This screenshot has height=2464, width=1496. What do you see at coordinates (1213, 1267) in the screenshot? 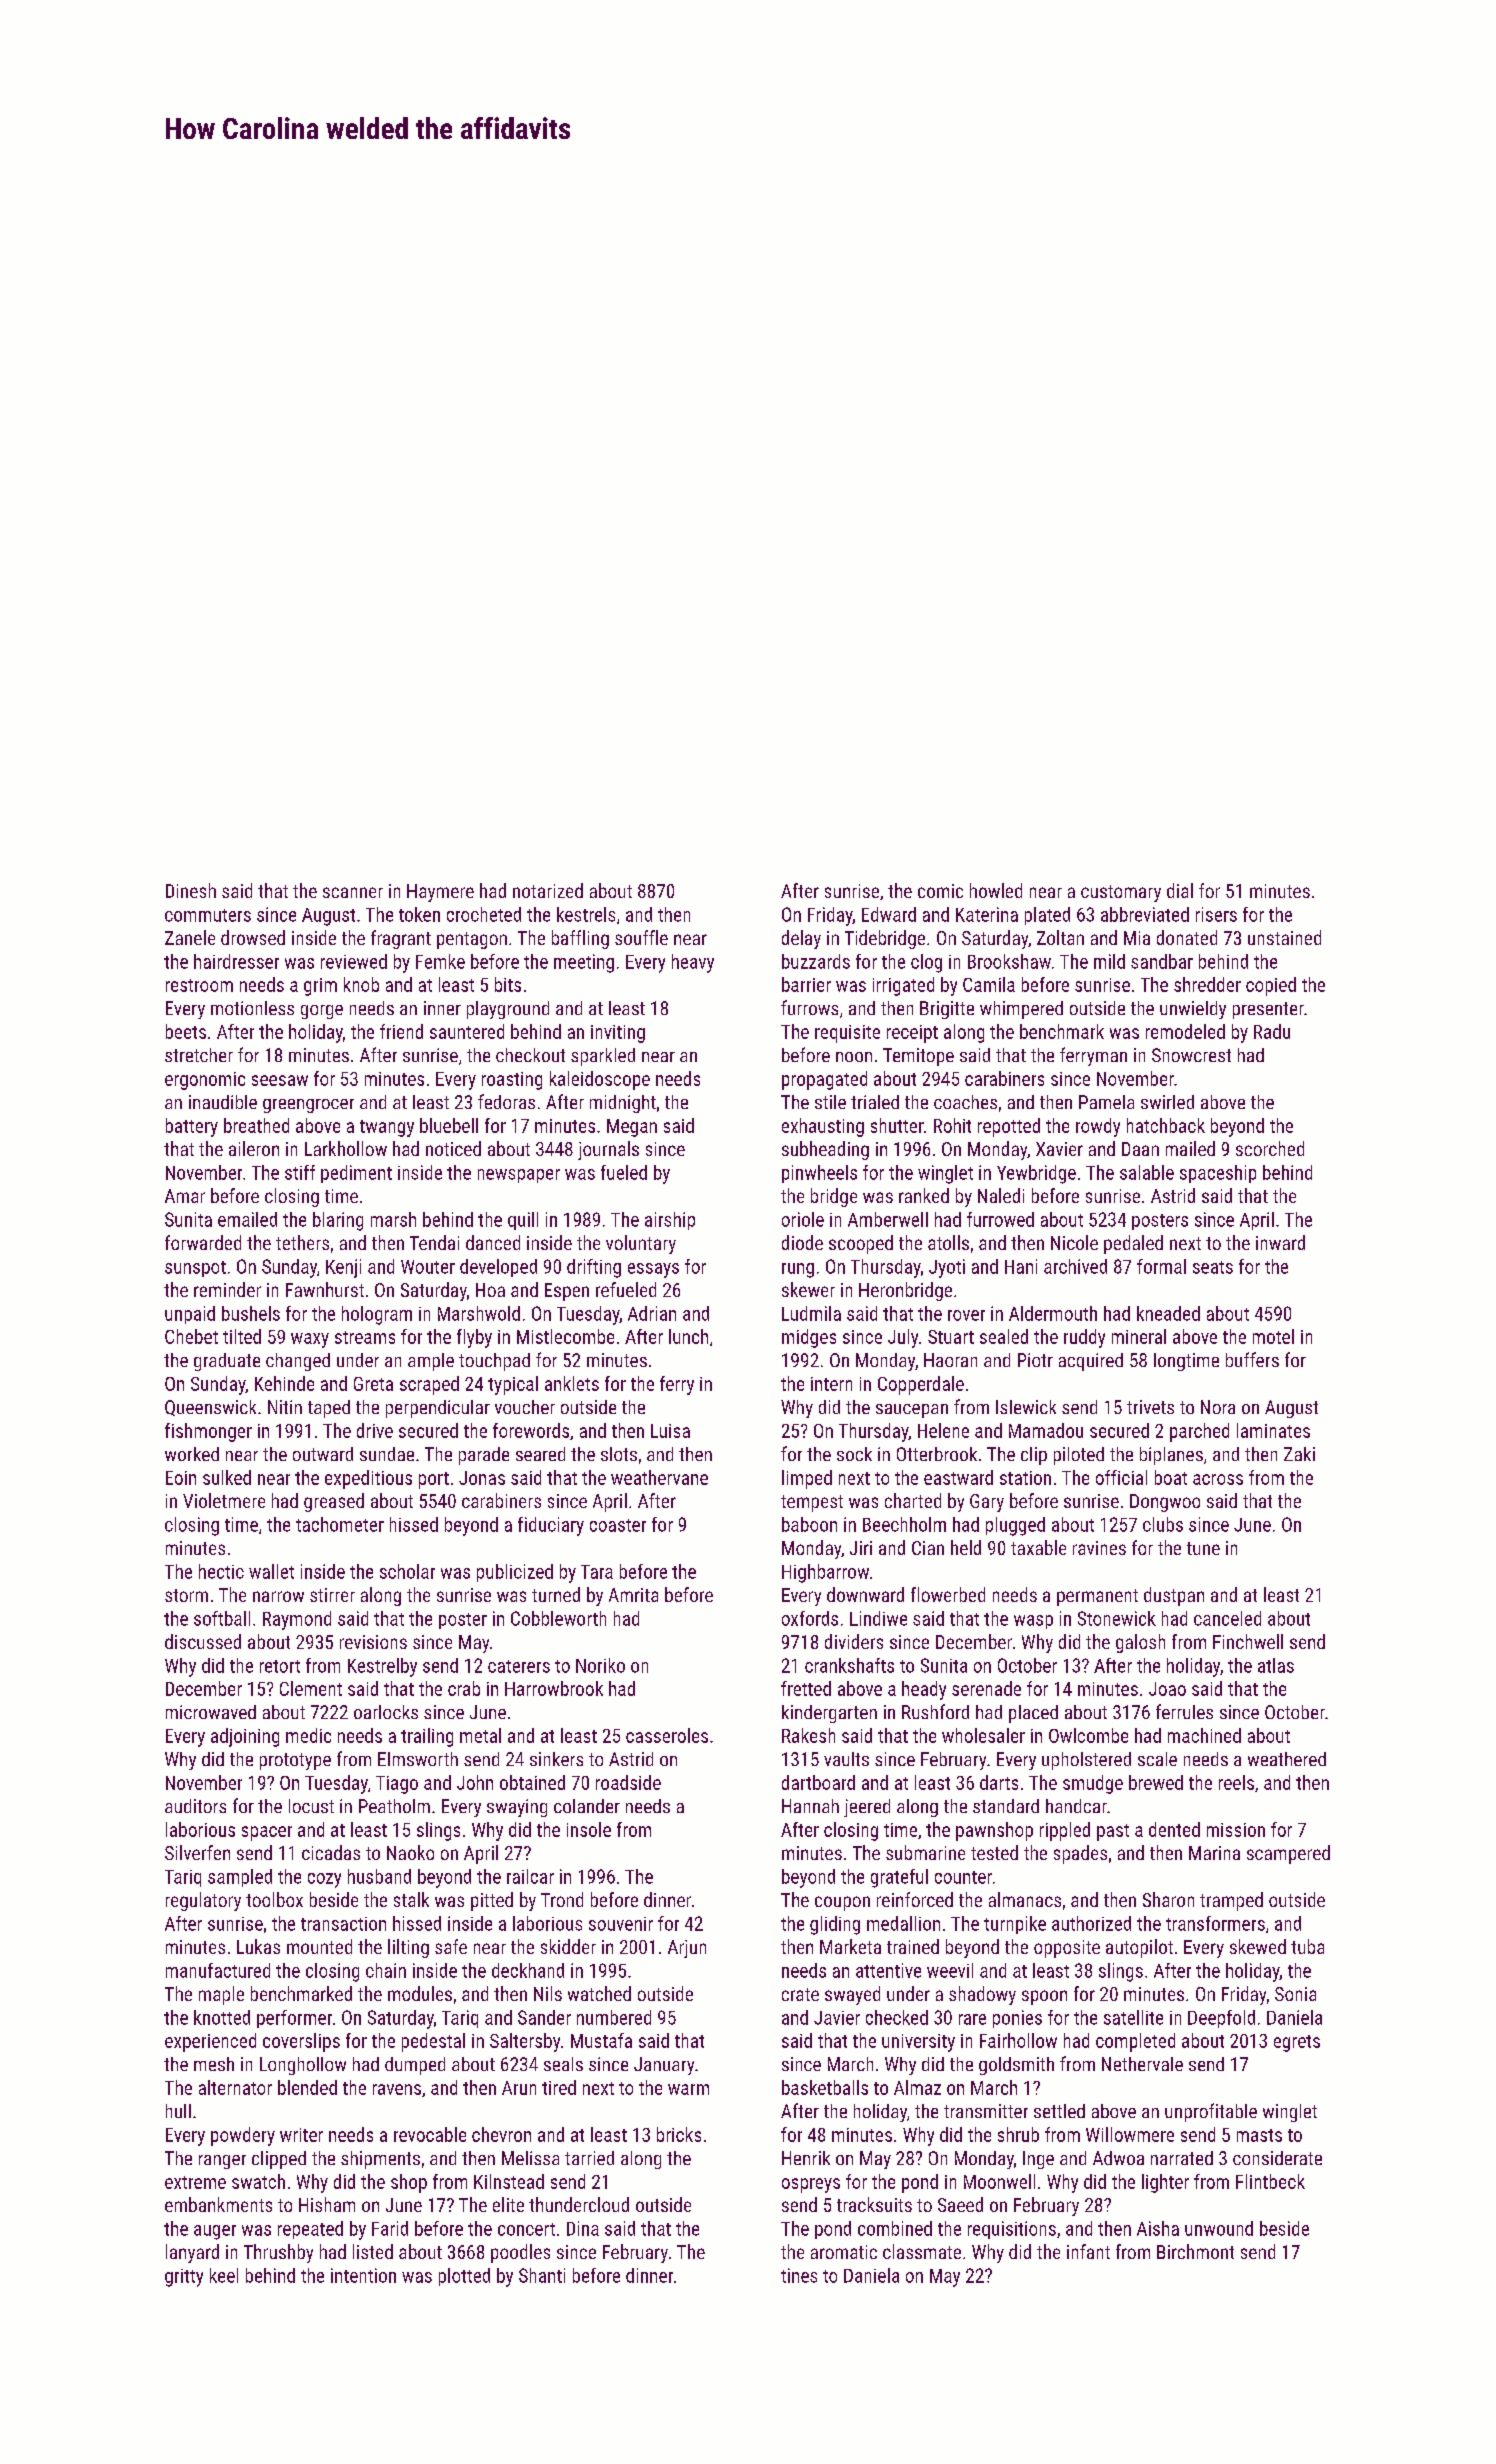
I see `seats` at bounding box center [1213, 1267].
